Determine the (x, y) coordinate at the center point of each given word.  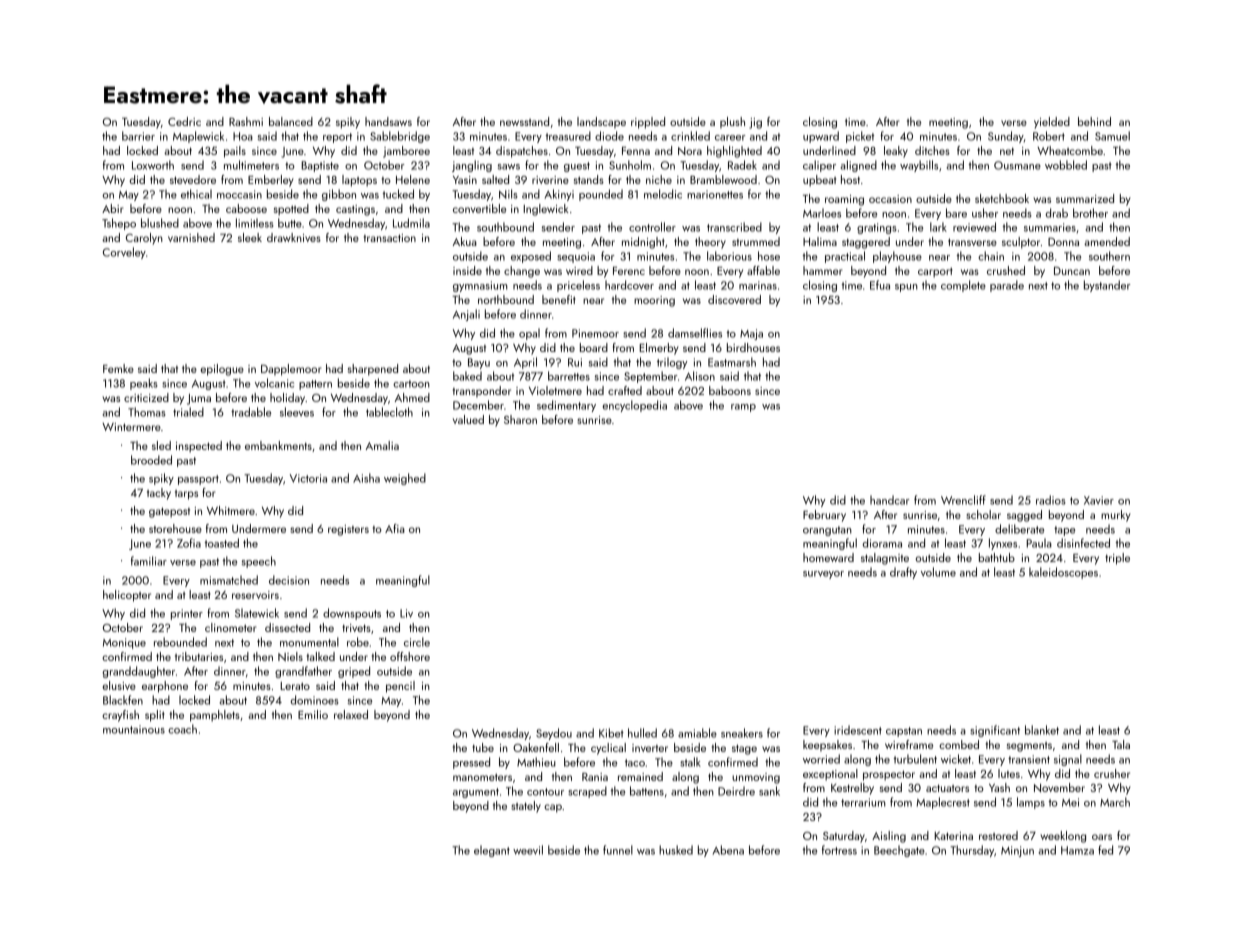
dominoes (314, 700)
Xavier (1099, 500)
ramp (743, 408)
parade (1007, 286)
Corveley (124, 253)
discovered (734, 299)
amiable (697, 733)
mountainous (134, 729)
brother (1090, 213)
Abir (112, 208)
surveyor (823, 575)
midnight (643, 243)
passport (198, 480)
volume (938, 572)
